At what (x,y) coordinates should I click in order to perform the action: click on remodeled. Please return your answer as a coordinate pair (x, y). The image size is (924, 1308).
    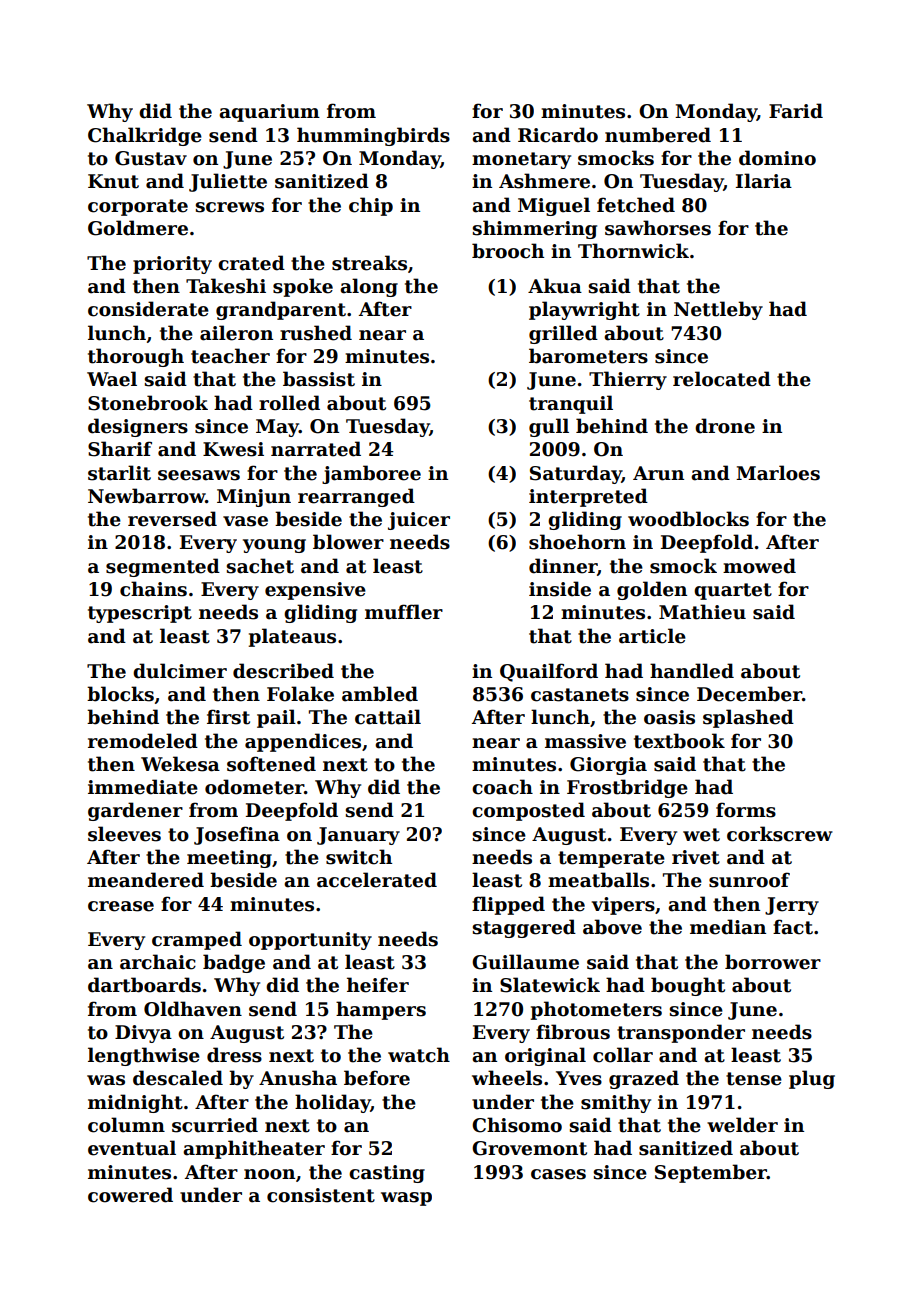
    Looking at the image, I should click on (143, 741).
